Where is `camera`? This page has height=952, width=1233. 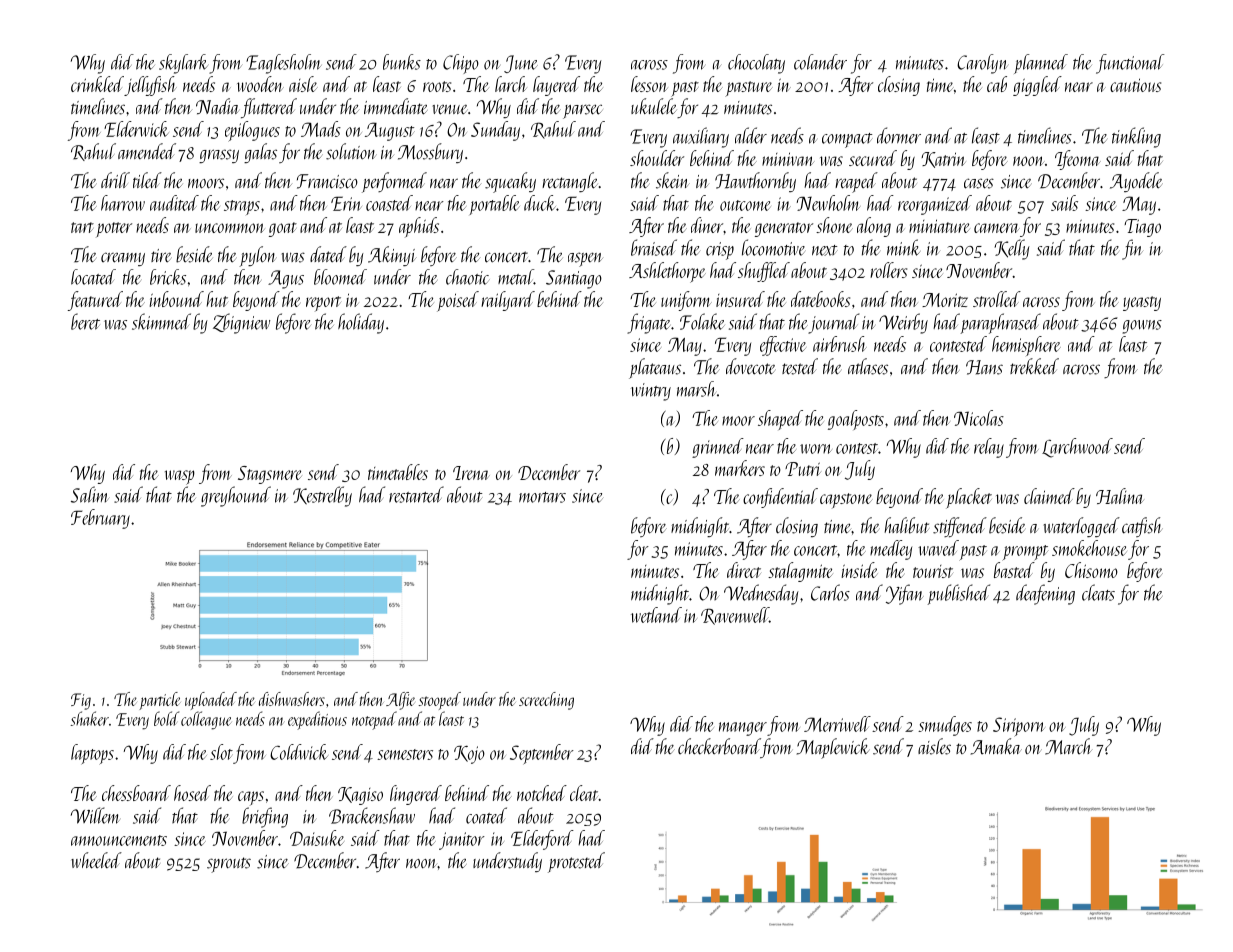 camera is located at coordinates (997, 228).
